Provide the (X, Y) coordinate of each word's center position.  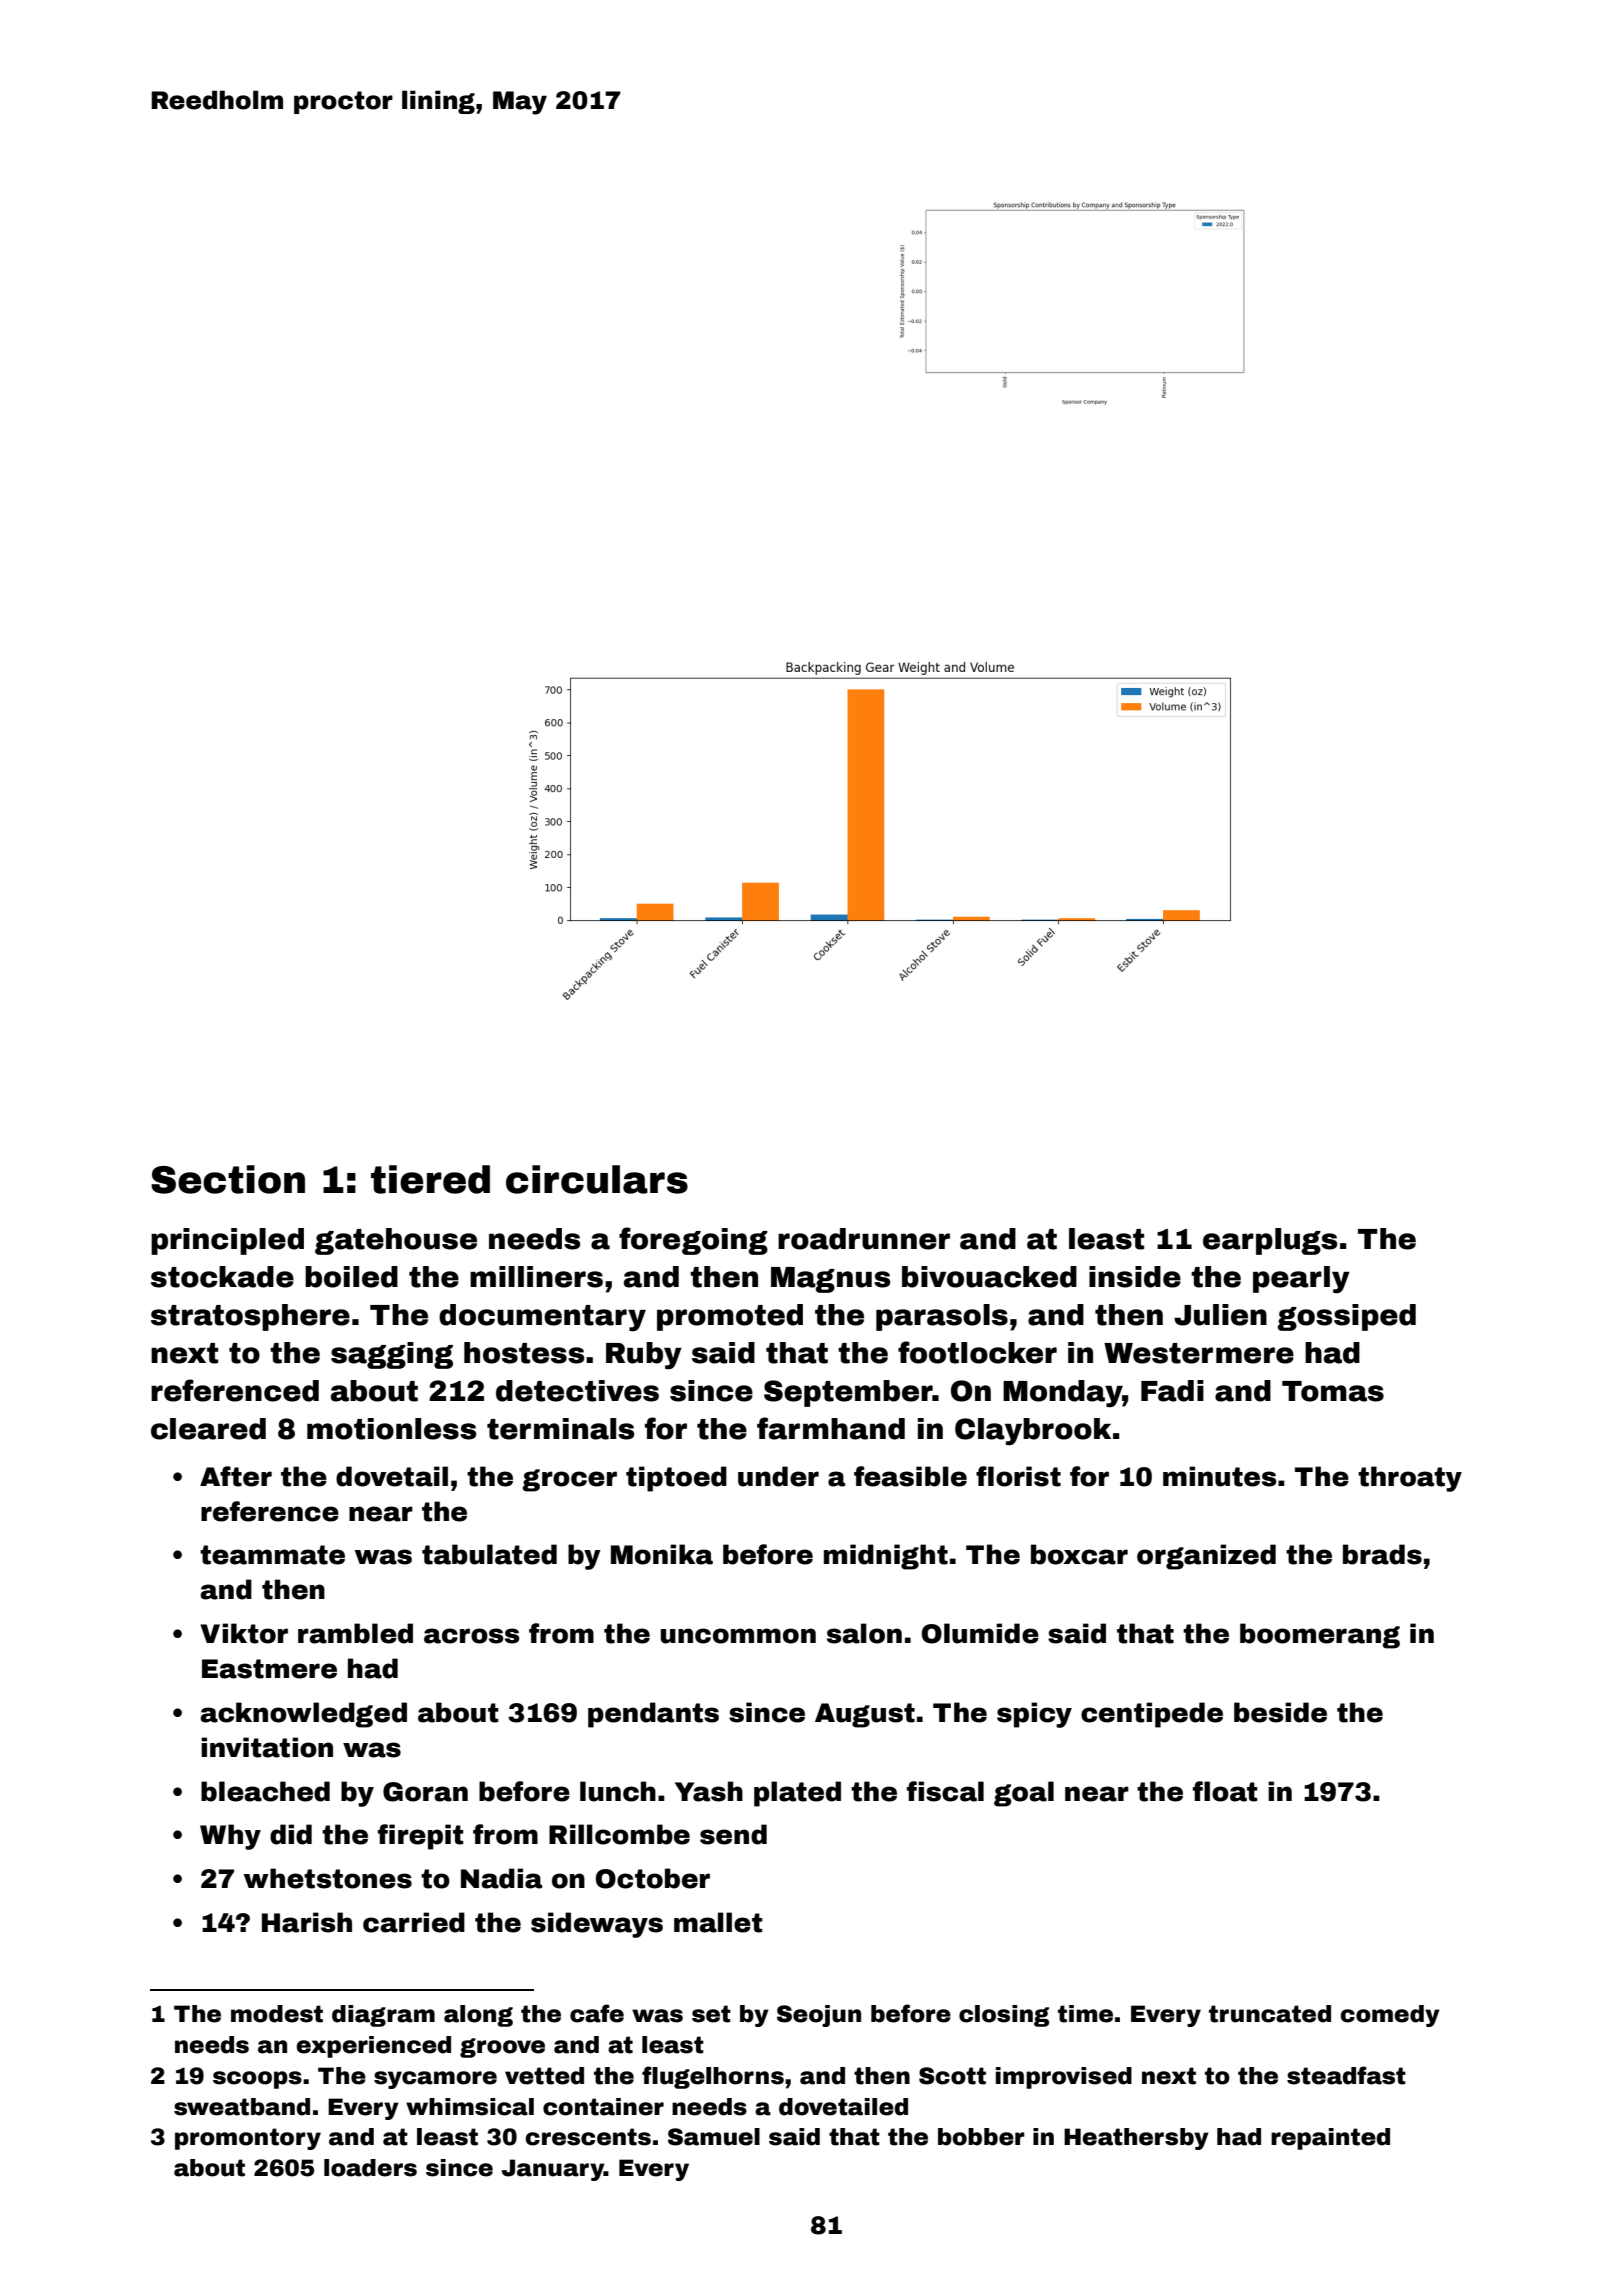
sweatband (242, 2107)
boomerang (1320, 1636)
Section (228, 1179)
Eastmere (269, 1669)
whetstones (328, 1878)
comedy (1390, 2016)
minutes (1220, 1476)
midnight (886, 1557)
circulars (597, 1179)
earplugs (1270, 1241)
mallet (718, 1922)
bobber (981, 2137)
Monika (662, 1554)
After (236, 1476)
